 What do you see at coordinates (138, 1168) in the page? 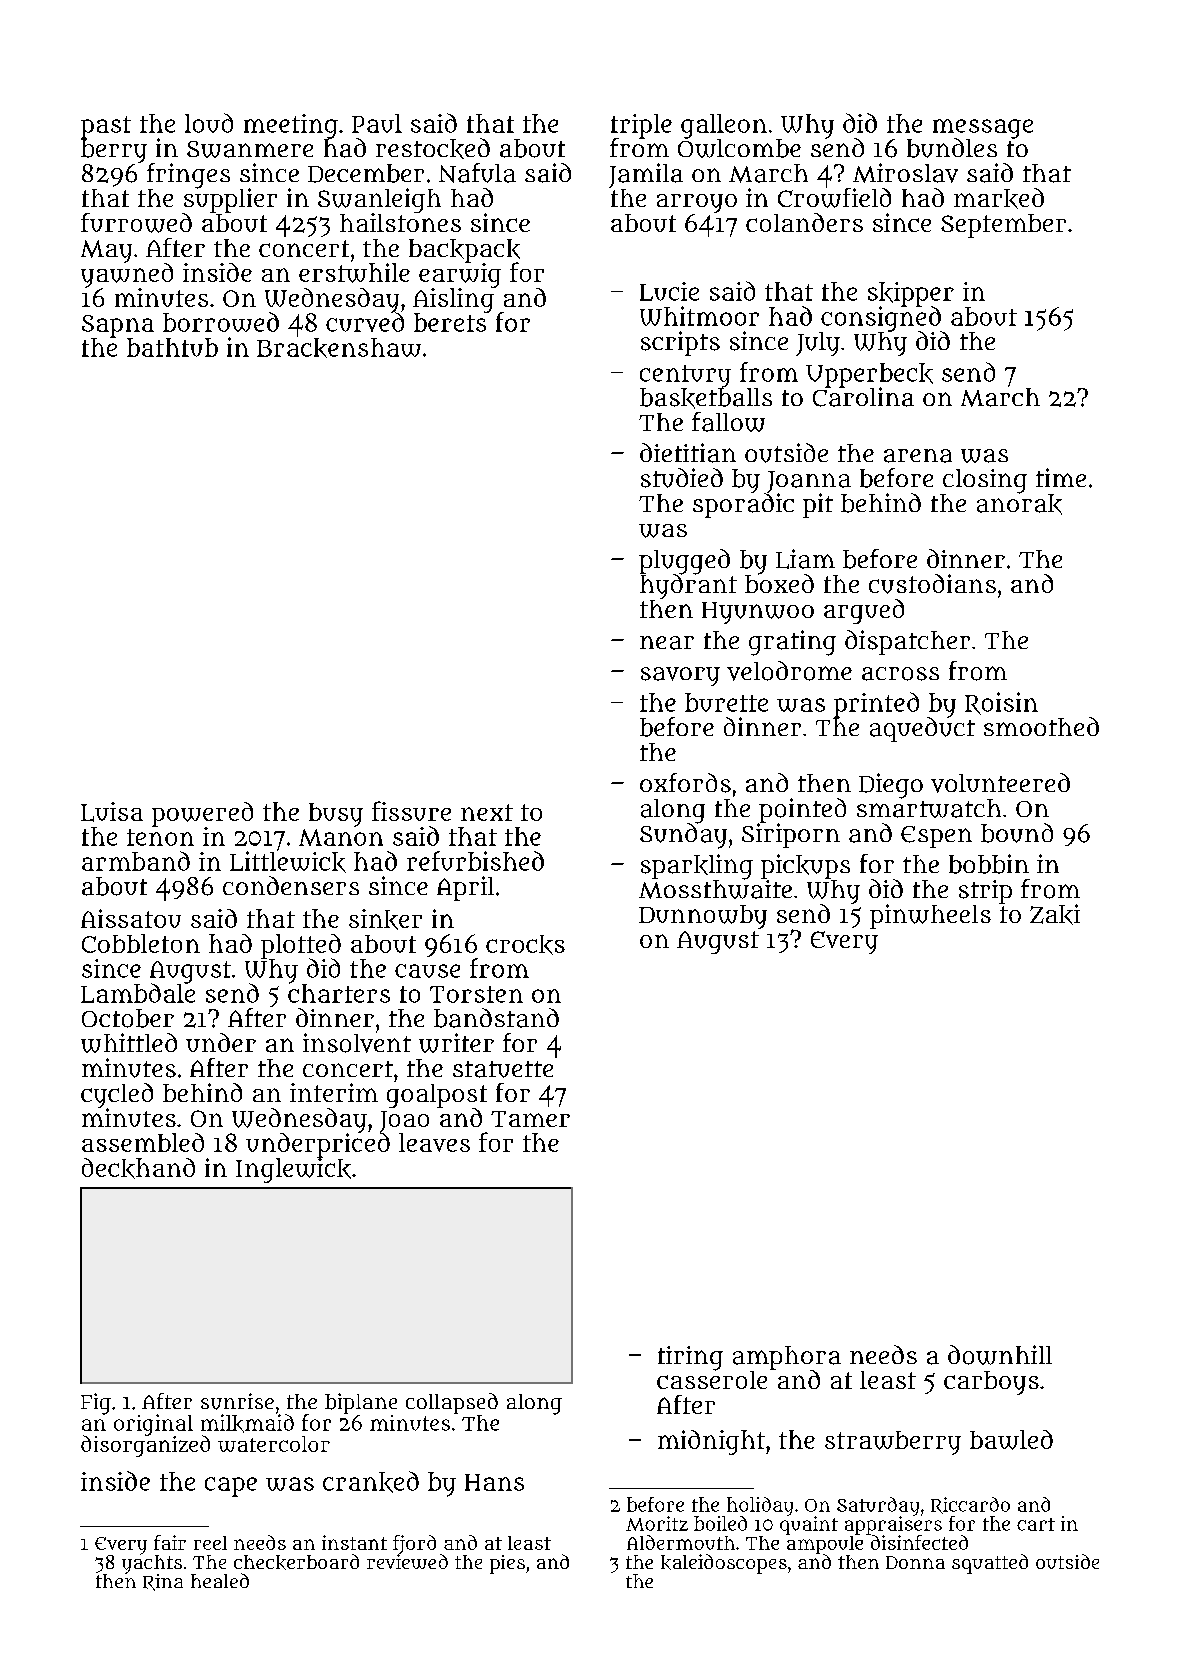
I see `deckhand` at bounding box center [138, 1168].
